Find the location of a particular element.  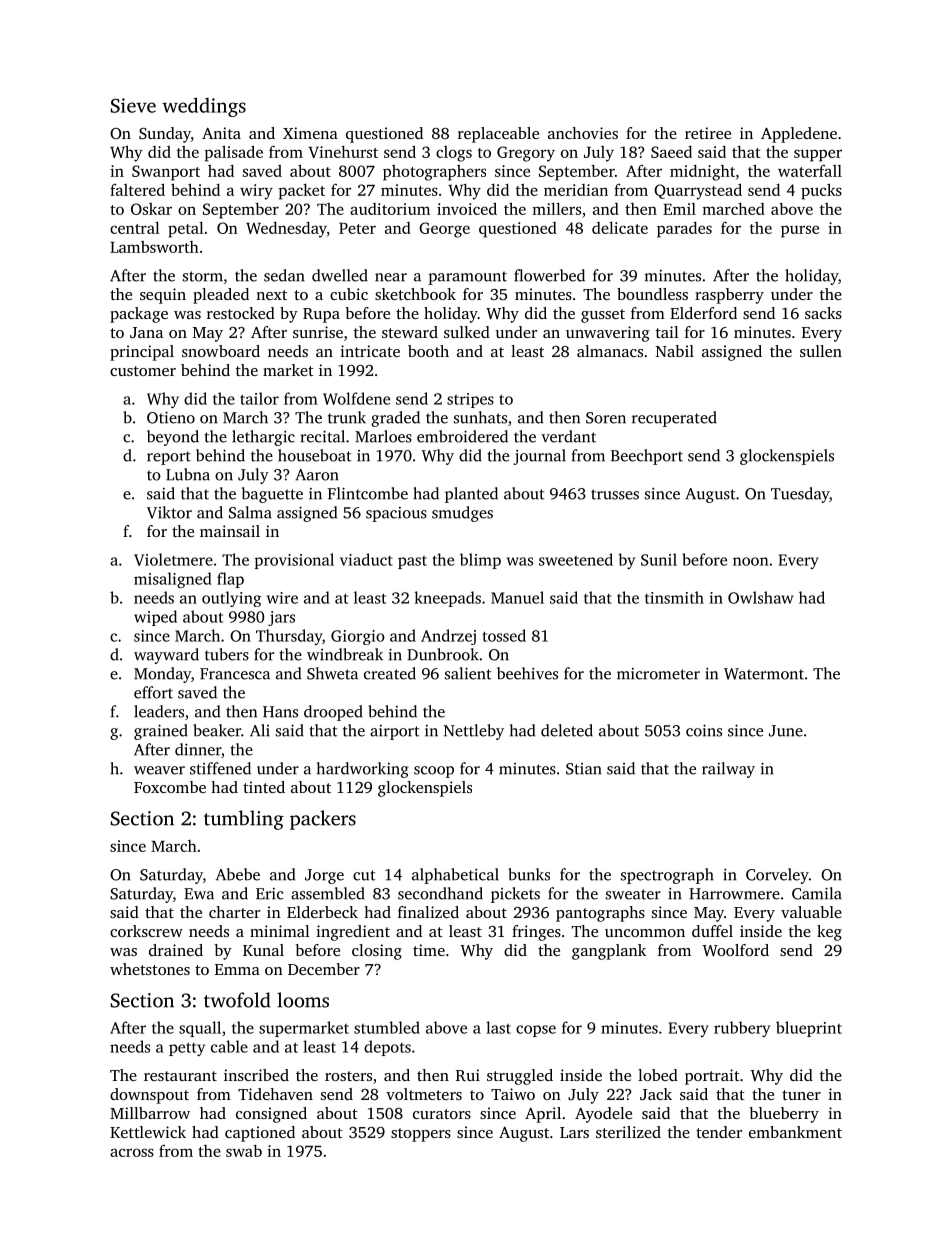

whetstones is located at coordinates (150, 969).
